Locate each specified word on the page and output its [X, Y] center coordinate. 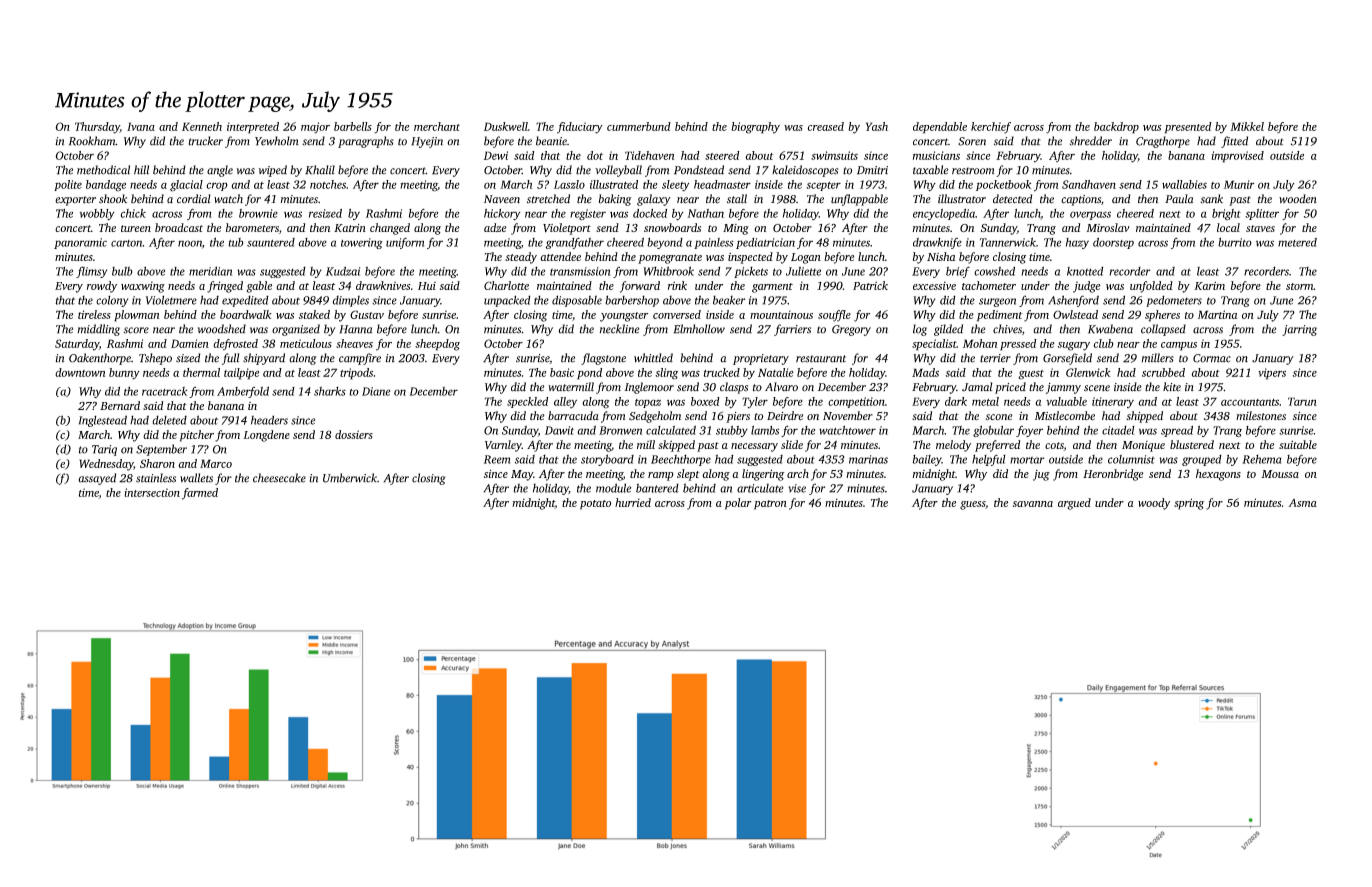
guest [1031, 375]
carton [127, 243]
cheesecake [279, 478]
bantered [657, 488]
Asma [1302, 503]
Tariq [104, 450]
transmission [580, 271]
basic [562, 372]
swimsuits [834, 155]
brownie [258, 213]
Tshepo [155, 359]
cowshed [994, 271]
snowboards [672, 227]
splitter [1262, 214]
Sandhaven [1089, 184]
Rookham [92, 141]
